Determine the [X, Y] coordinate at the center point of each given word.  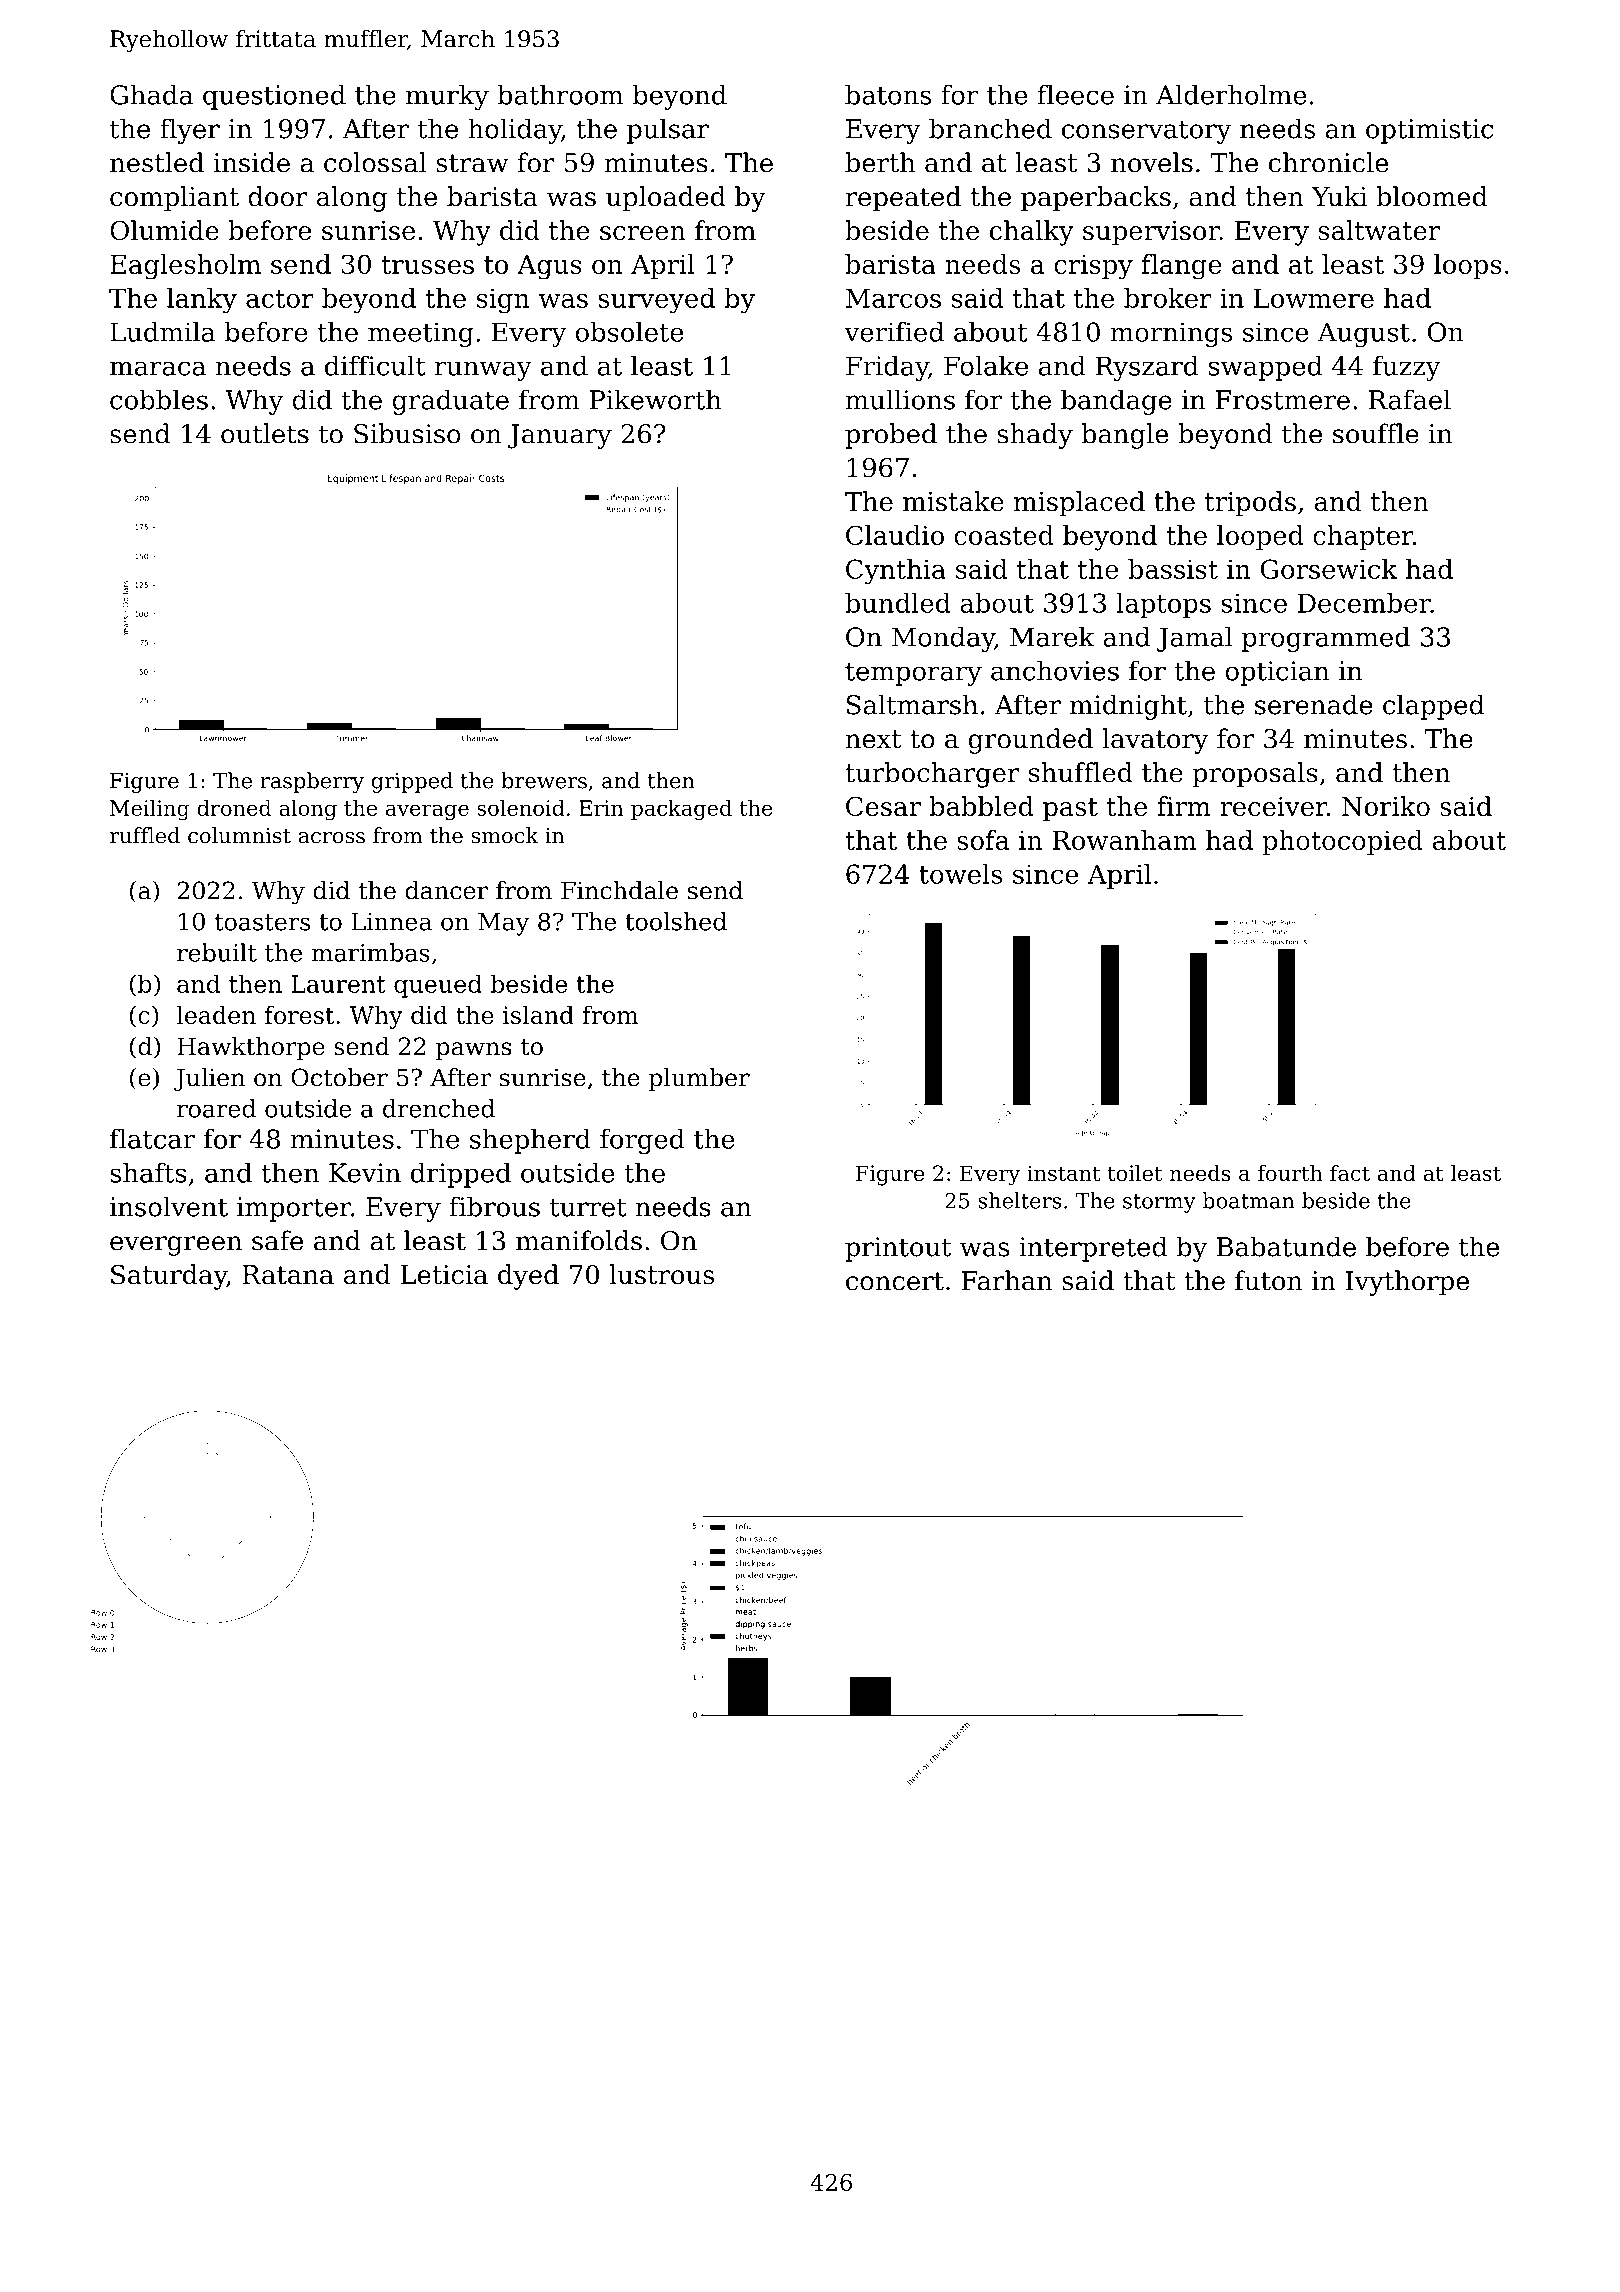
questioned [274, 97]
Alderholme [1231, 94]
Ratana [288, 1275]
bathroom [560, 94]
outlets [265, 433]
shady [1035, 436]
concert [895, 1281]
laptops [1164, 605]
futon [1269, 1280]
